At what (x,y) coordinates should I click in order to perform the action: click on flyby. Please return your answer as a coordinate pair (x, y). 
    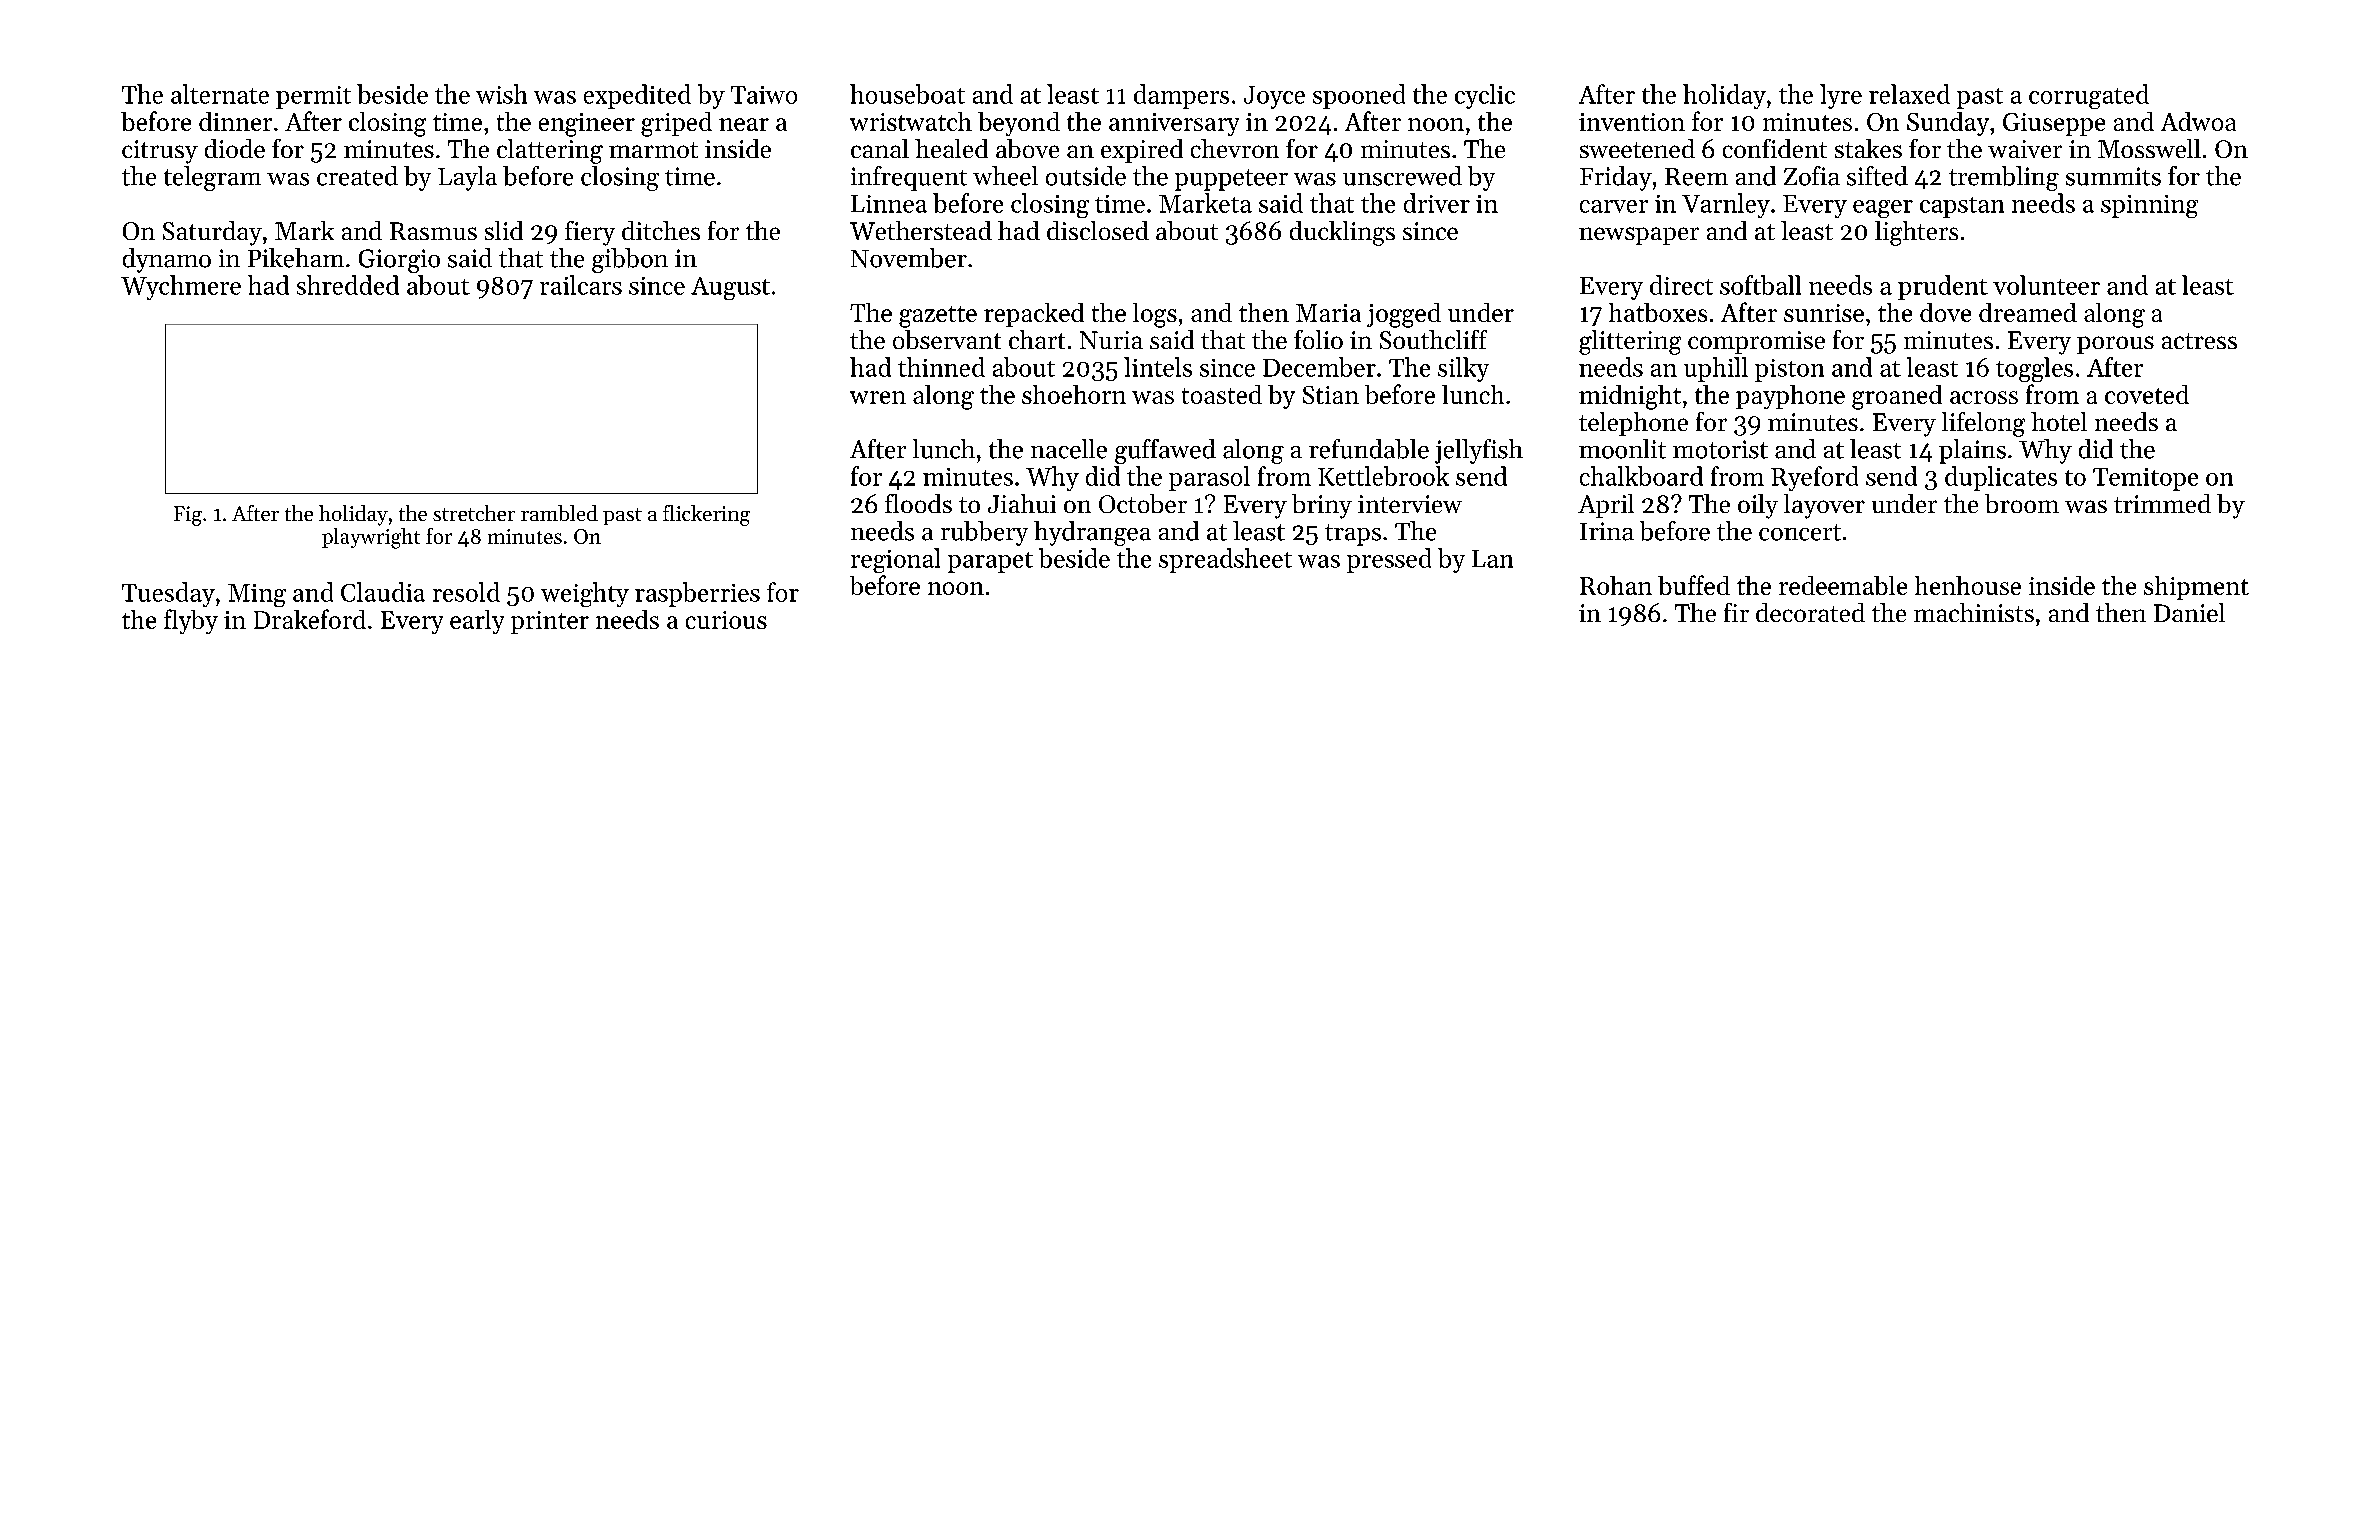
    Looking at the image, I should click on (191, 621).
